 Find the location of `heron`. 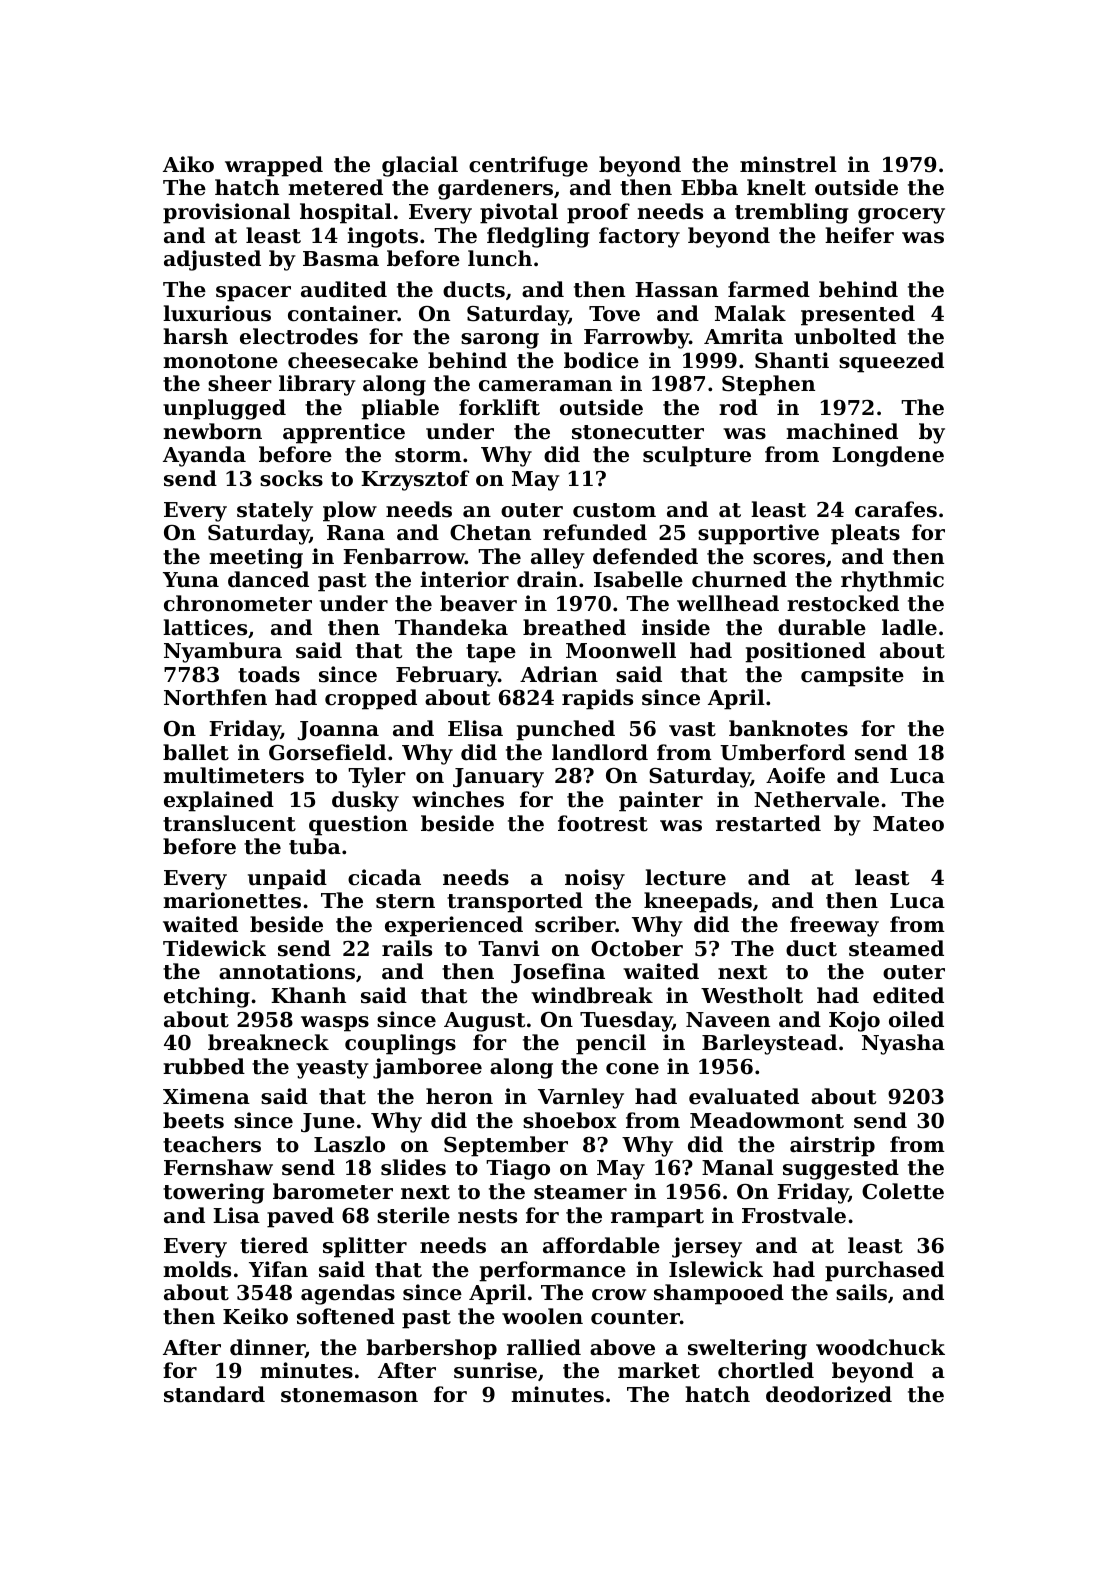

heron is located at coordinates (459, 1096).
